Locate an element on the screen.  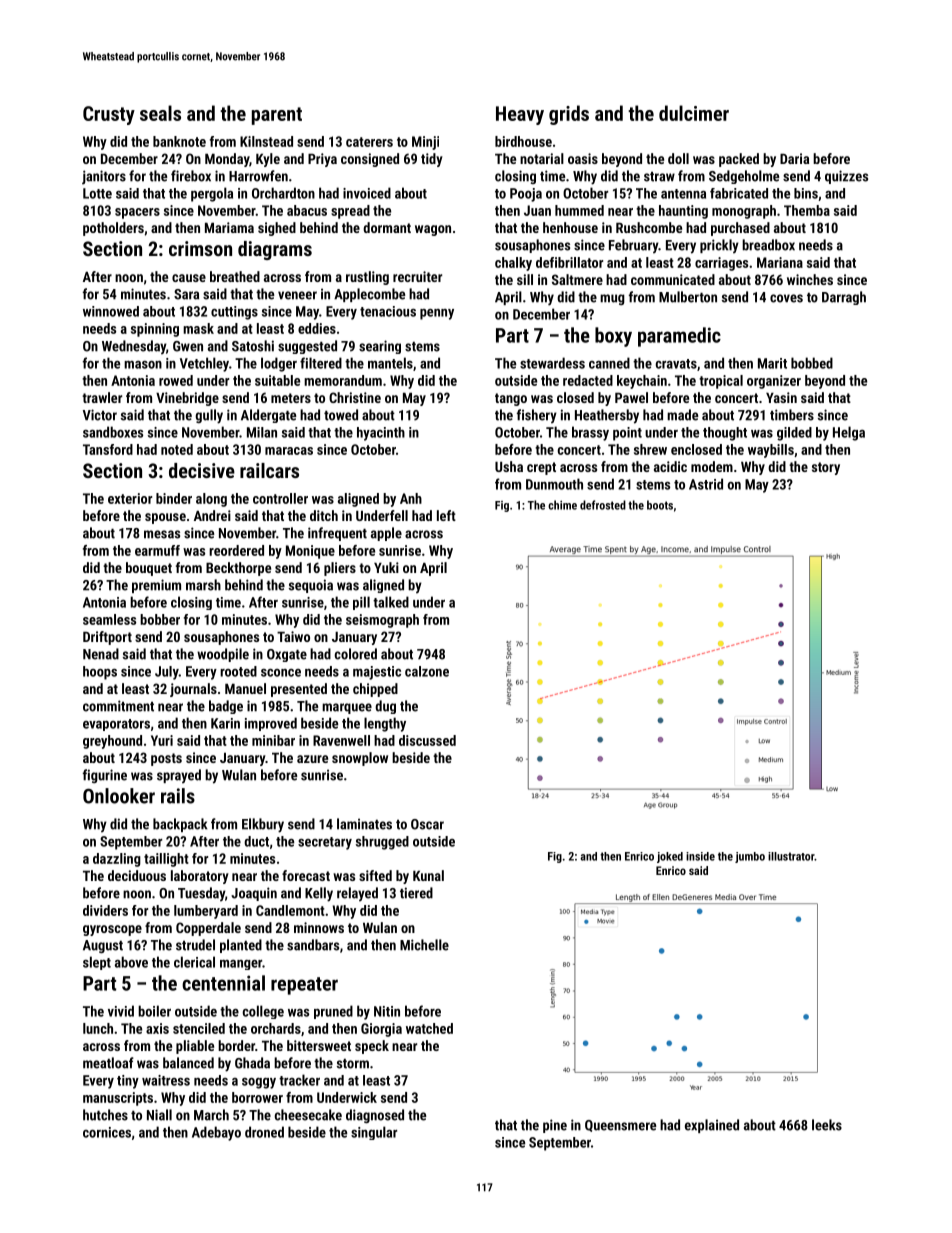
tiered is located at coordinates (416, 893).
